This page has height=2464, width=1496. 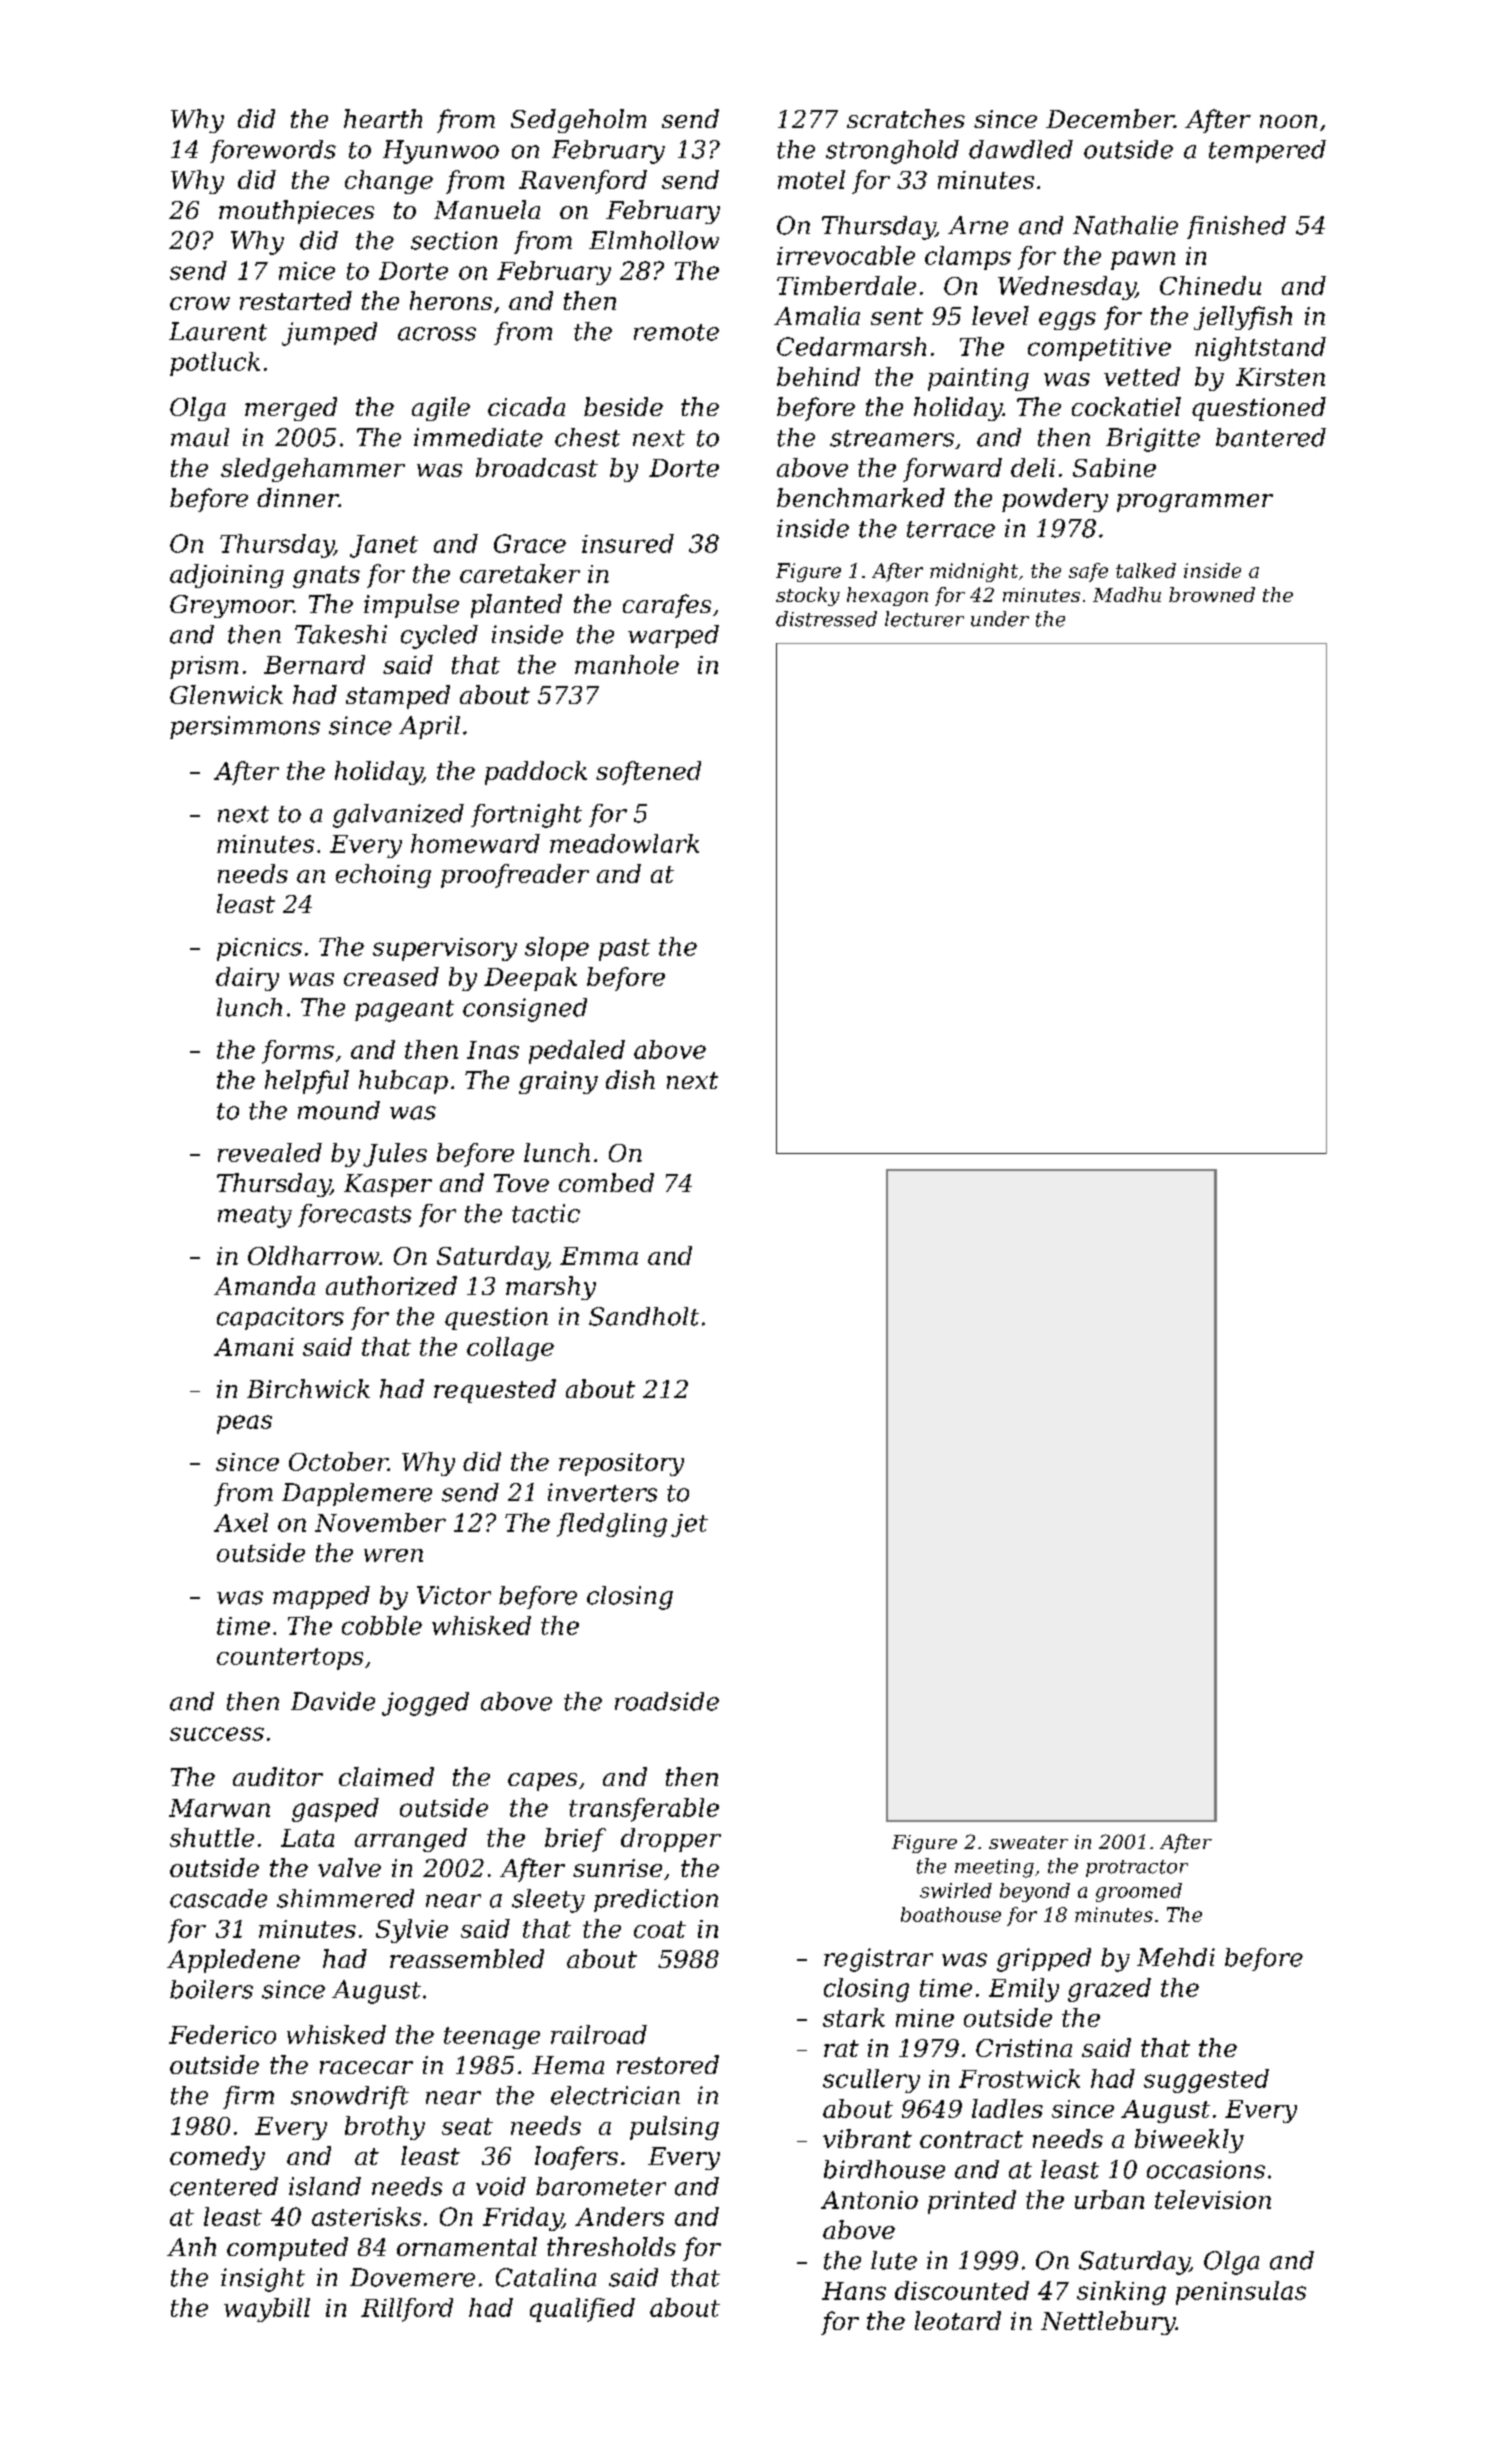 I want to click on herons, so click(x=451, y=300).
